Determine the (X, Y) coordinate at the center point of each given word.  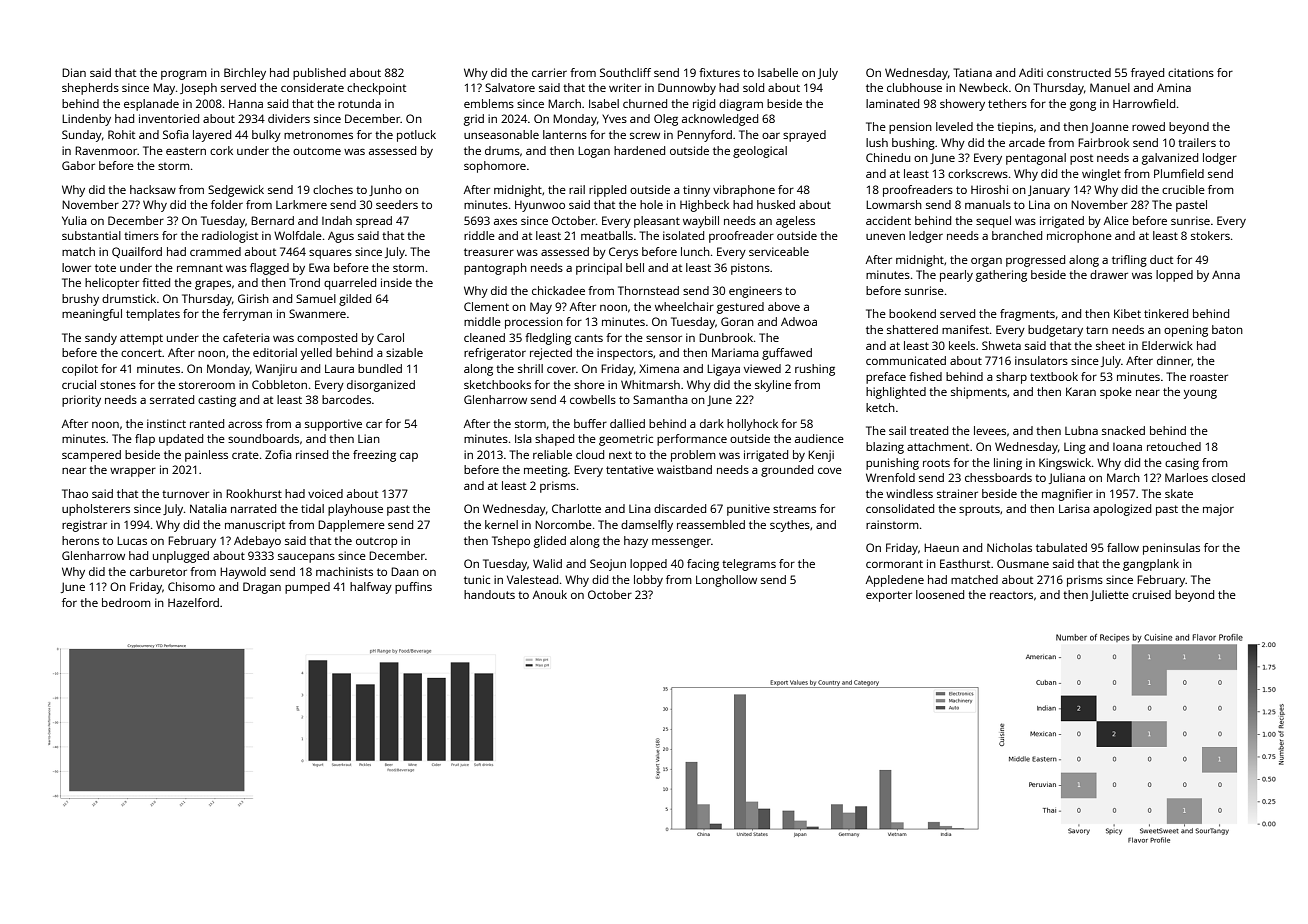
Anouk (550, 594)
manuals (988, 204)
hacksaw (153, 189)
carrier (549, 72)
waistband (684, 469)
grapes (213, 285)
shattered (912, 329)
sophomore (495, 167)
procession (534, 323)
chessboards (998, 477)
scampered (91, 456)
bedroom (126, 602)
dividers (289, 118)
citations (1191, 72)
